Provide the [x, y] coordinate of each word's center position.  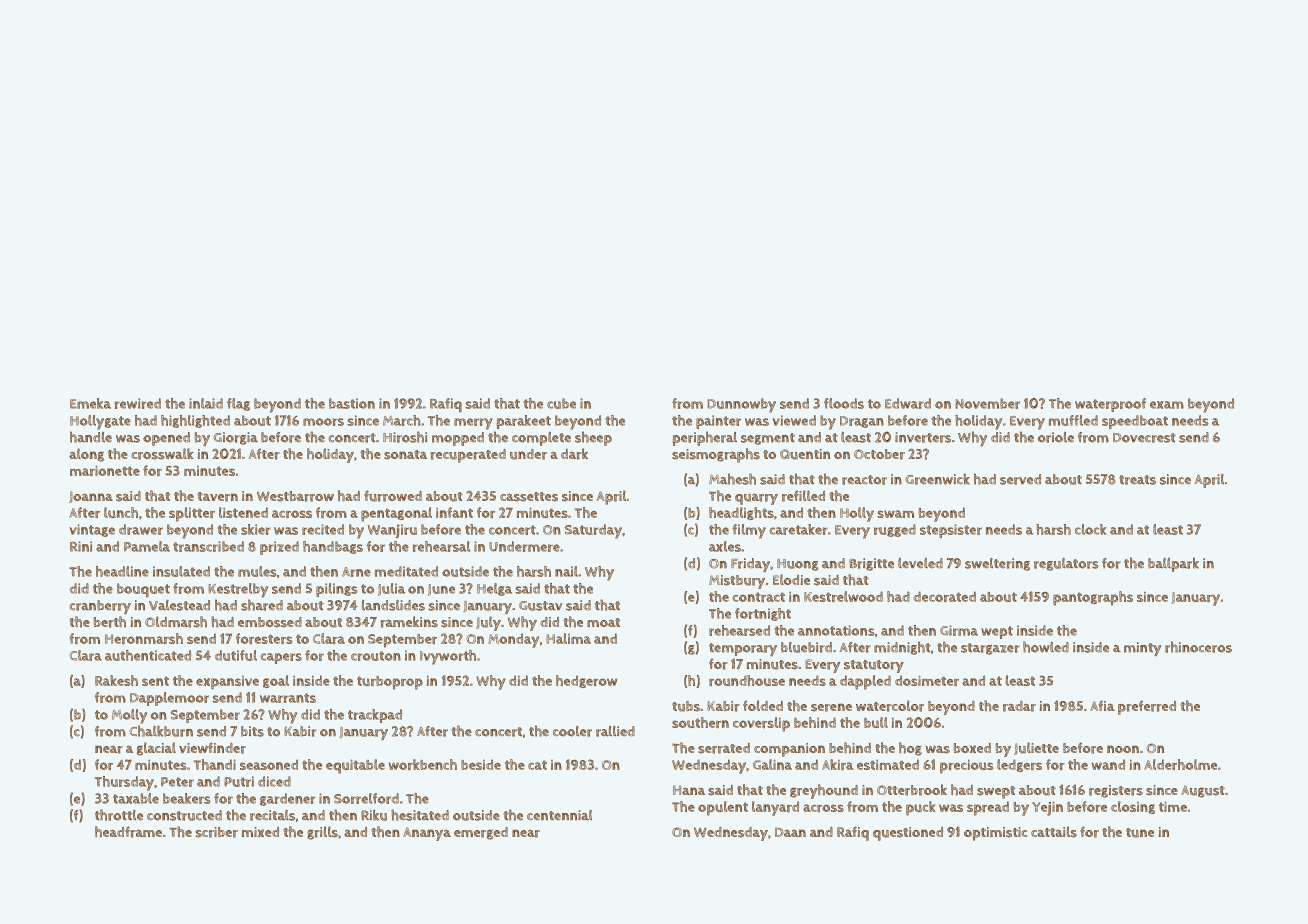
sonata [405, 455]
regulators [1066, 564]
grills [322, 833]
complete [541, 439]
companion [789, 750]
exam [1167, 405]
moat [603, 622]
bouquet [143, 590]
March [401, 420]
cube [561, 403]
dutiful [236, 655]
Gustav [540, 606]
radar [1019, 706]
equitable [355, 766]
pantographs [1093, 598]
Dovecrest [1144, 438]
